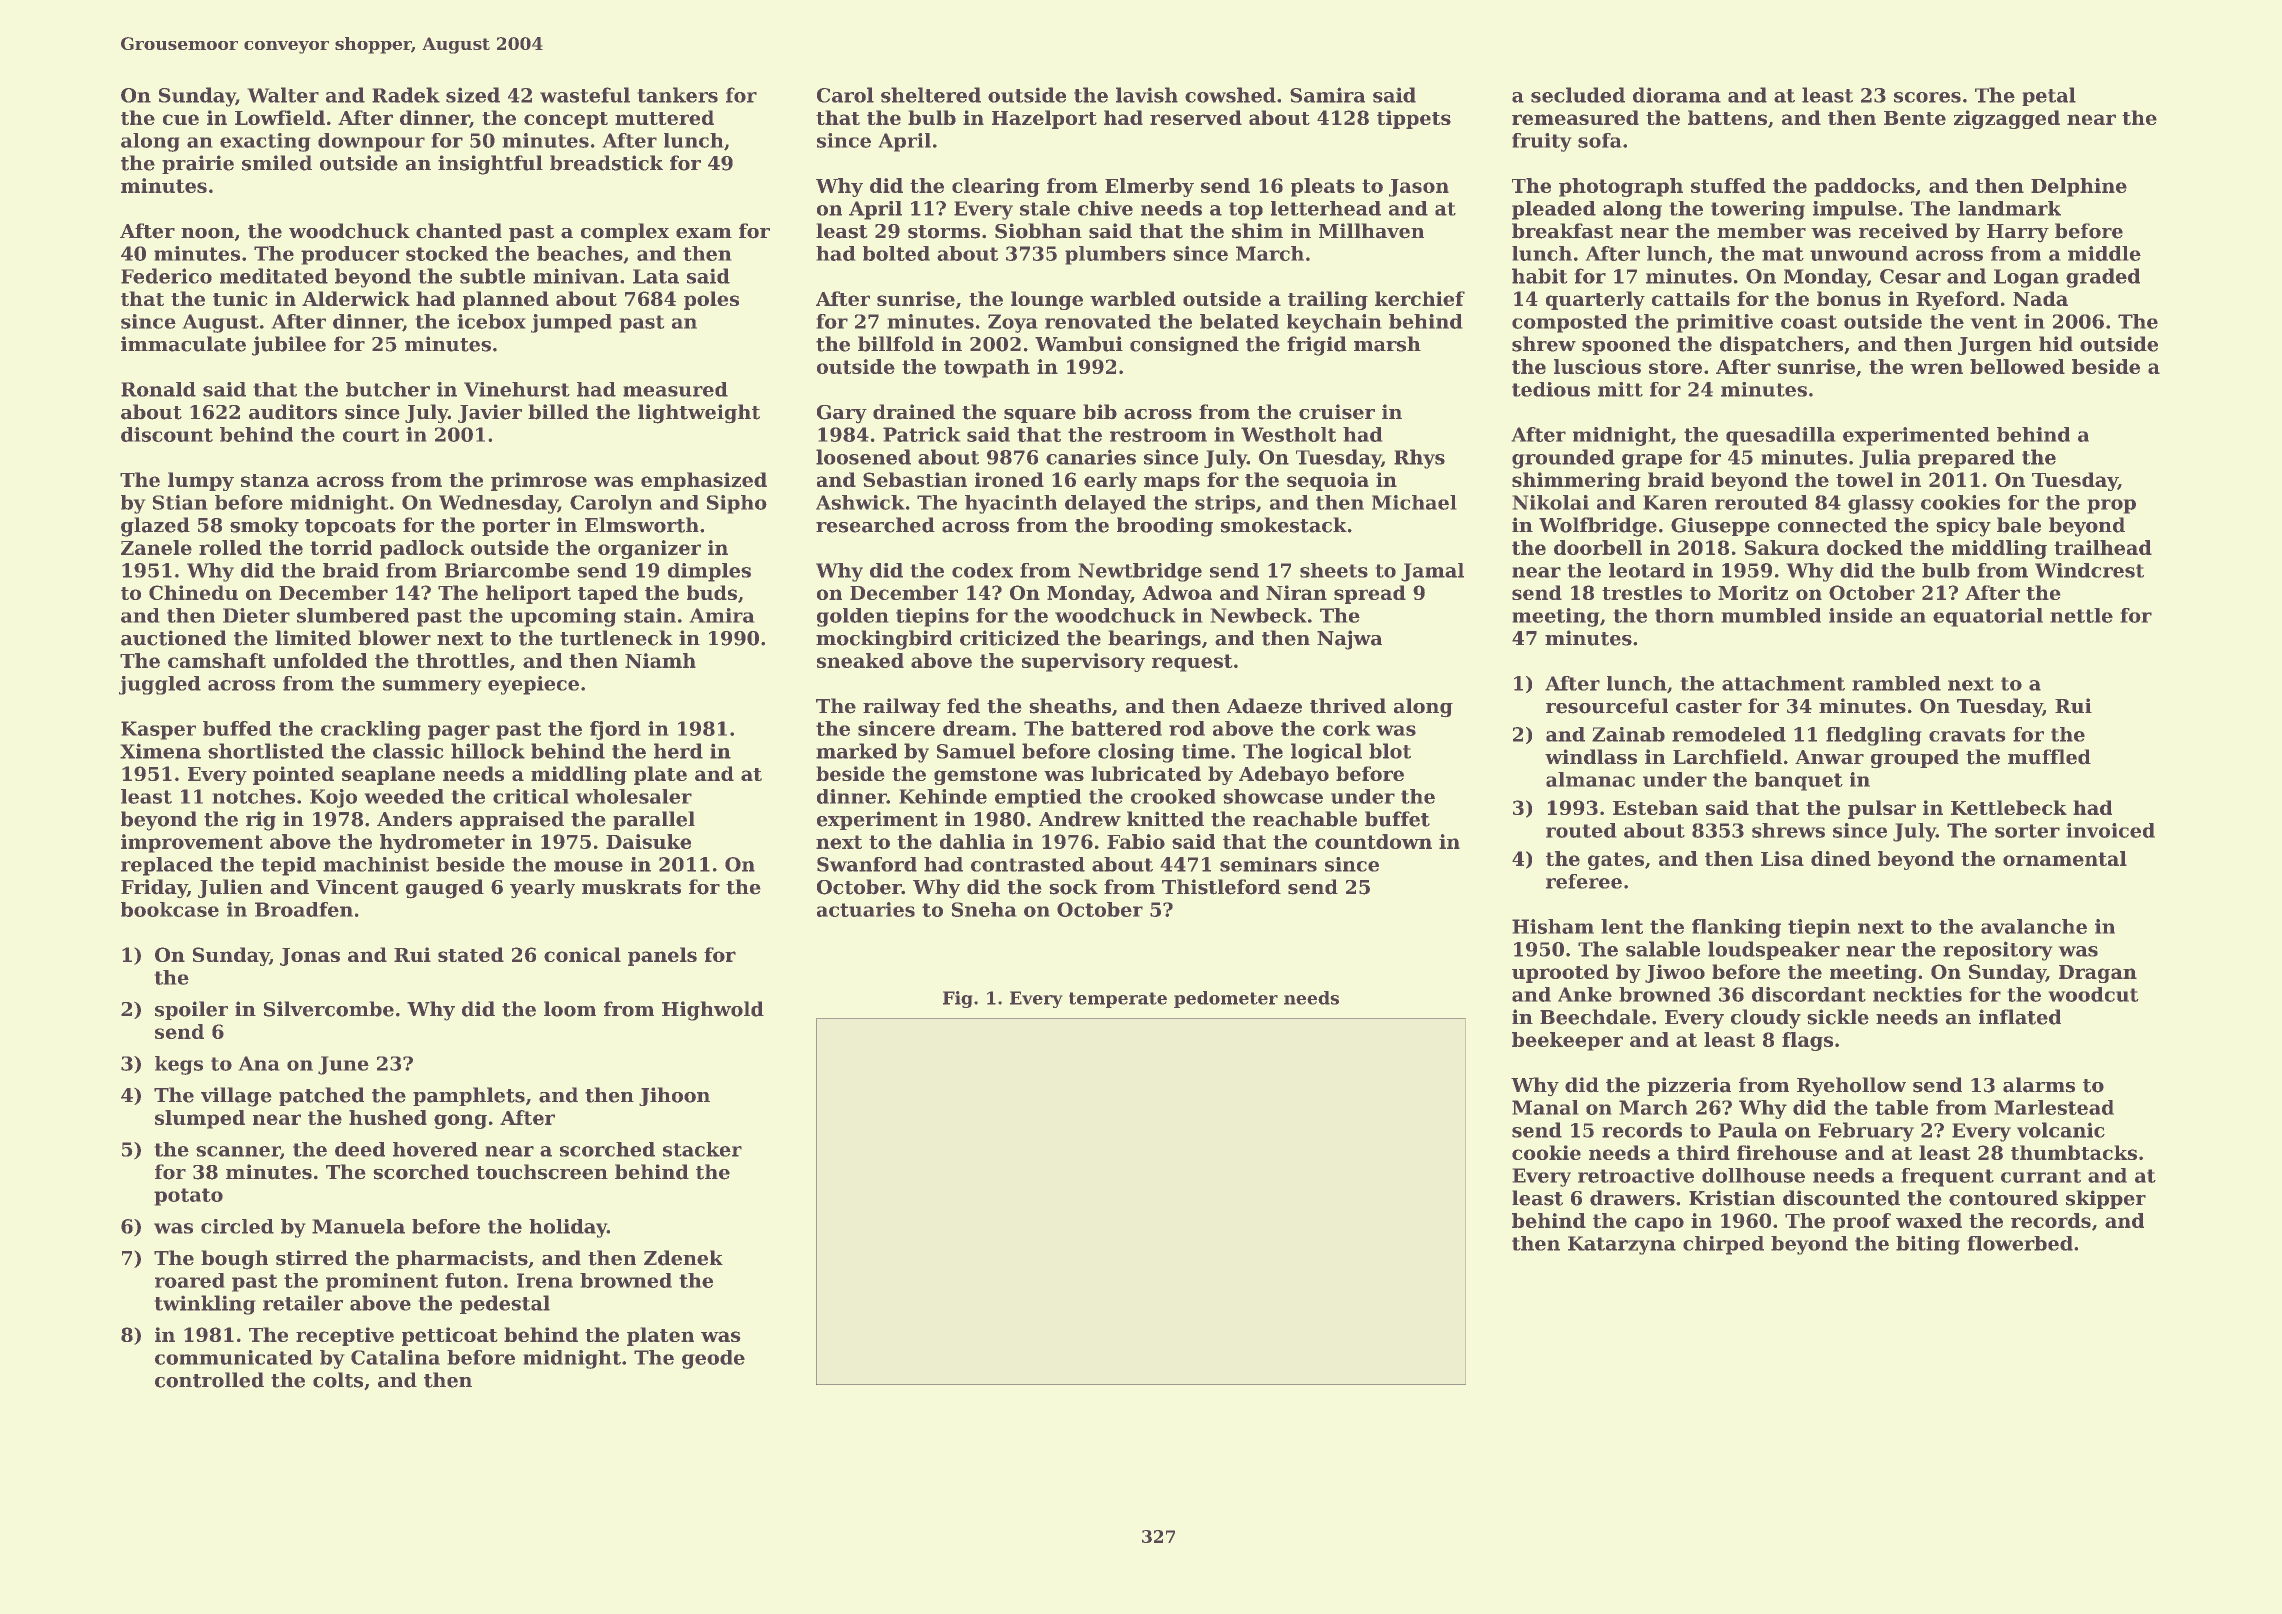  What do you see at coordinates (713, 1359) in the image?
I see `geode` at bounding box center [713, 1359].
